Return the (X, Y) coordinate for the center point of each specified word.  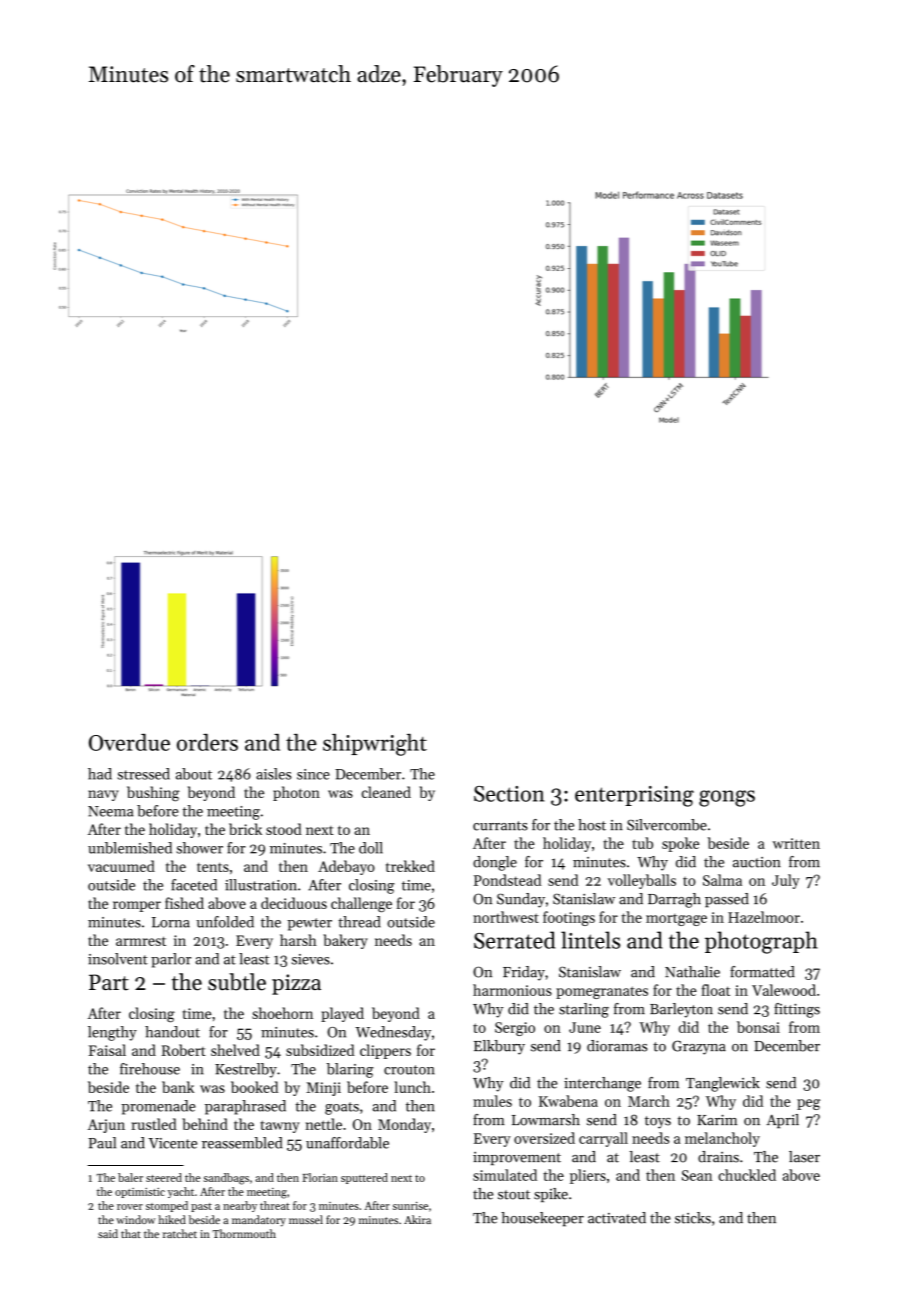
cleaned (386, 792)
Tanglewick (723, 1084)
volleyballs (642, 881)
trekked (410, 866)
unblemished (130, 848)
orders (207, 742)
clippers (385, 1051)
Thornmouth (244, 1233)
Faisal (107, 1050)
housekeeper (542, 1219)
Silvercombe (667, 825)
